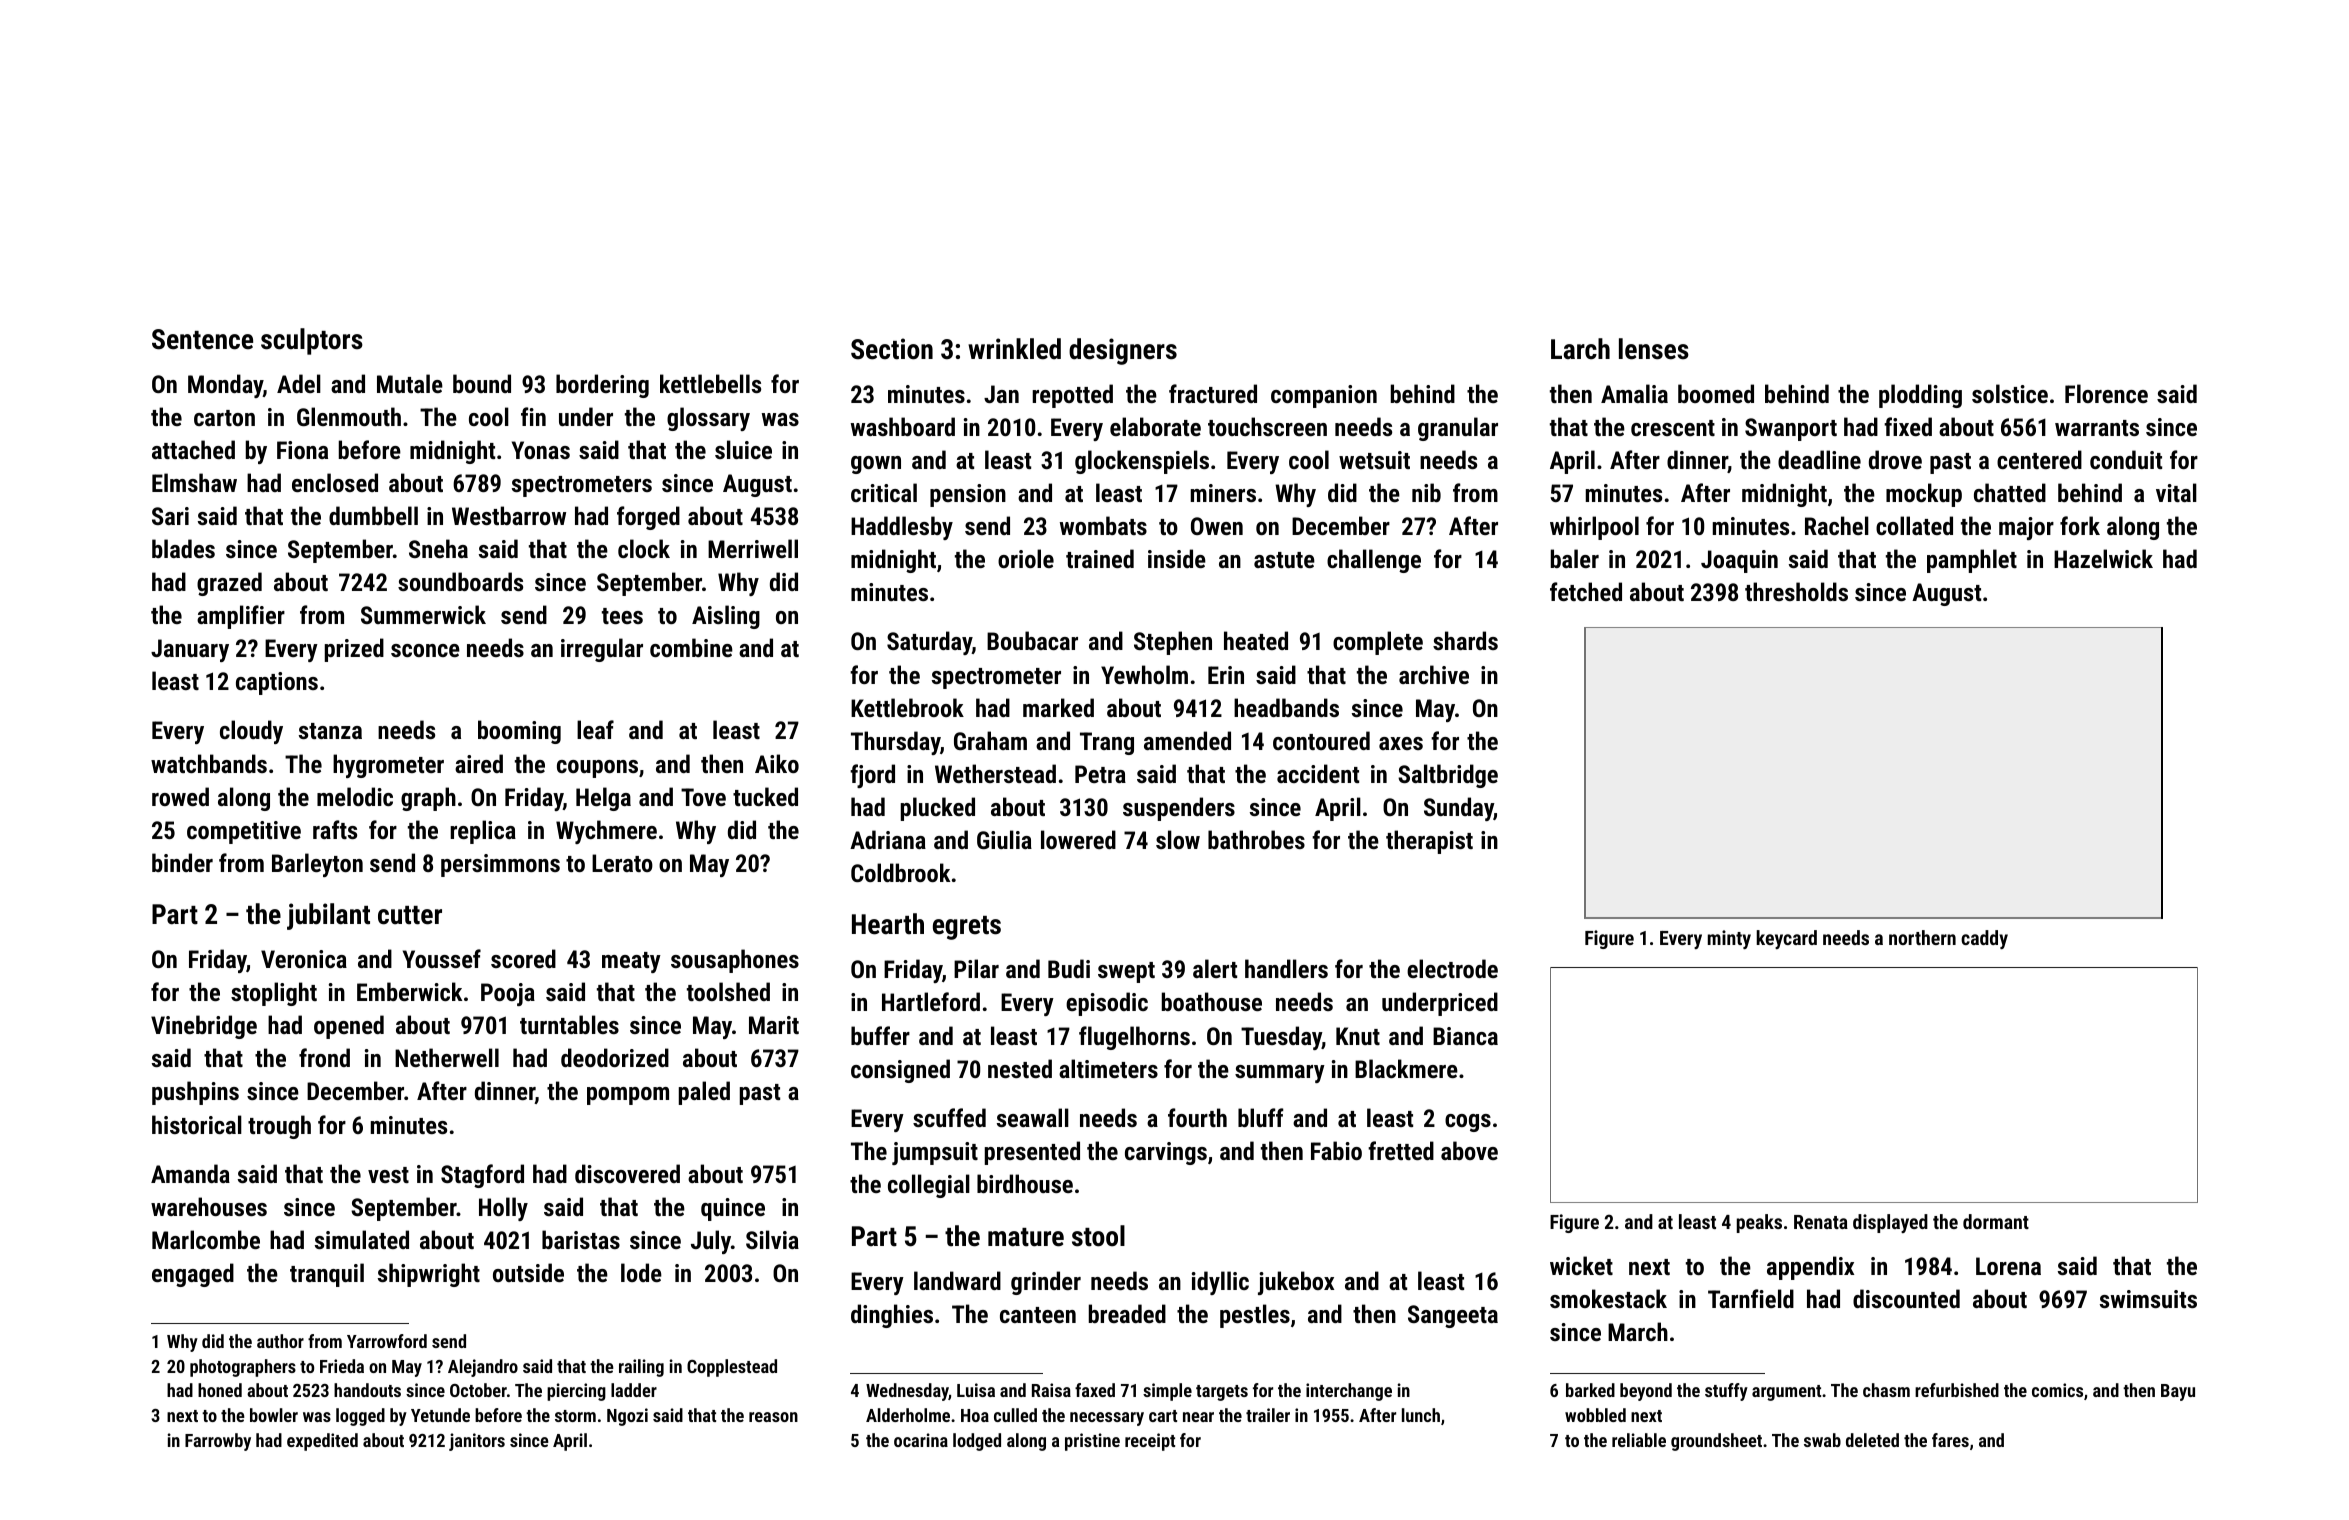  What do you see at coordinates (1078, 839) in the screenshot?
I see `lowered` at bounding box center [1078, 839].
